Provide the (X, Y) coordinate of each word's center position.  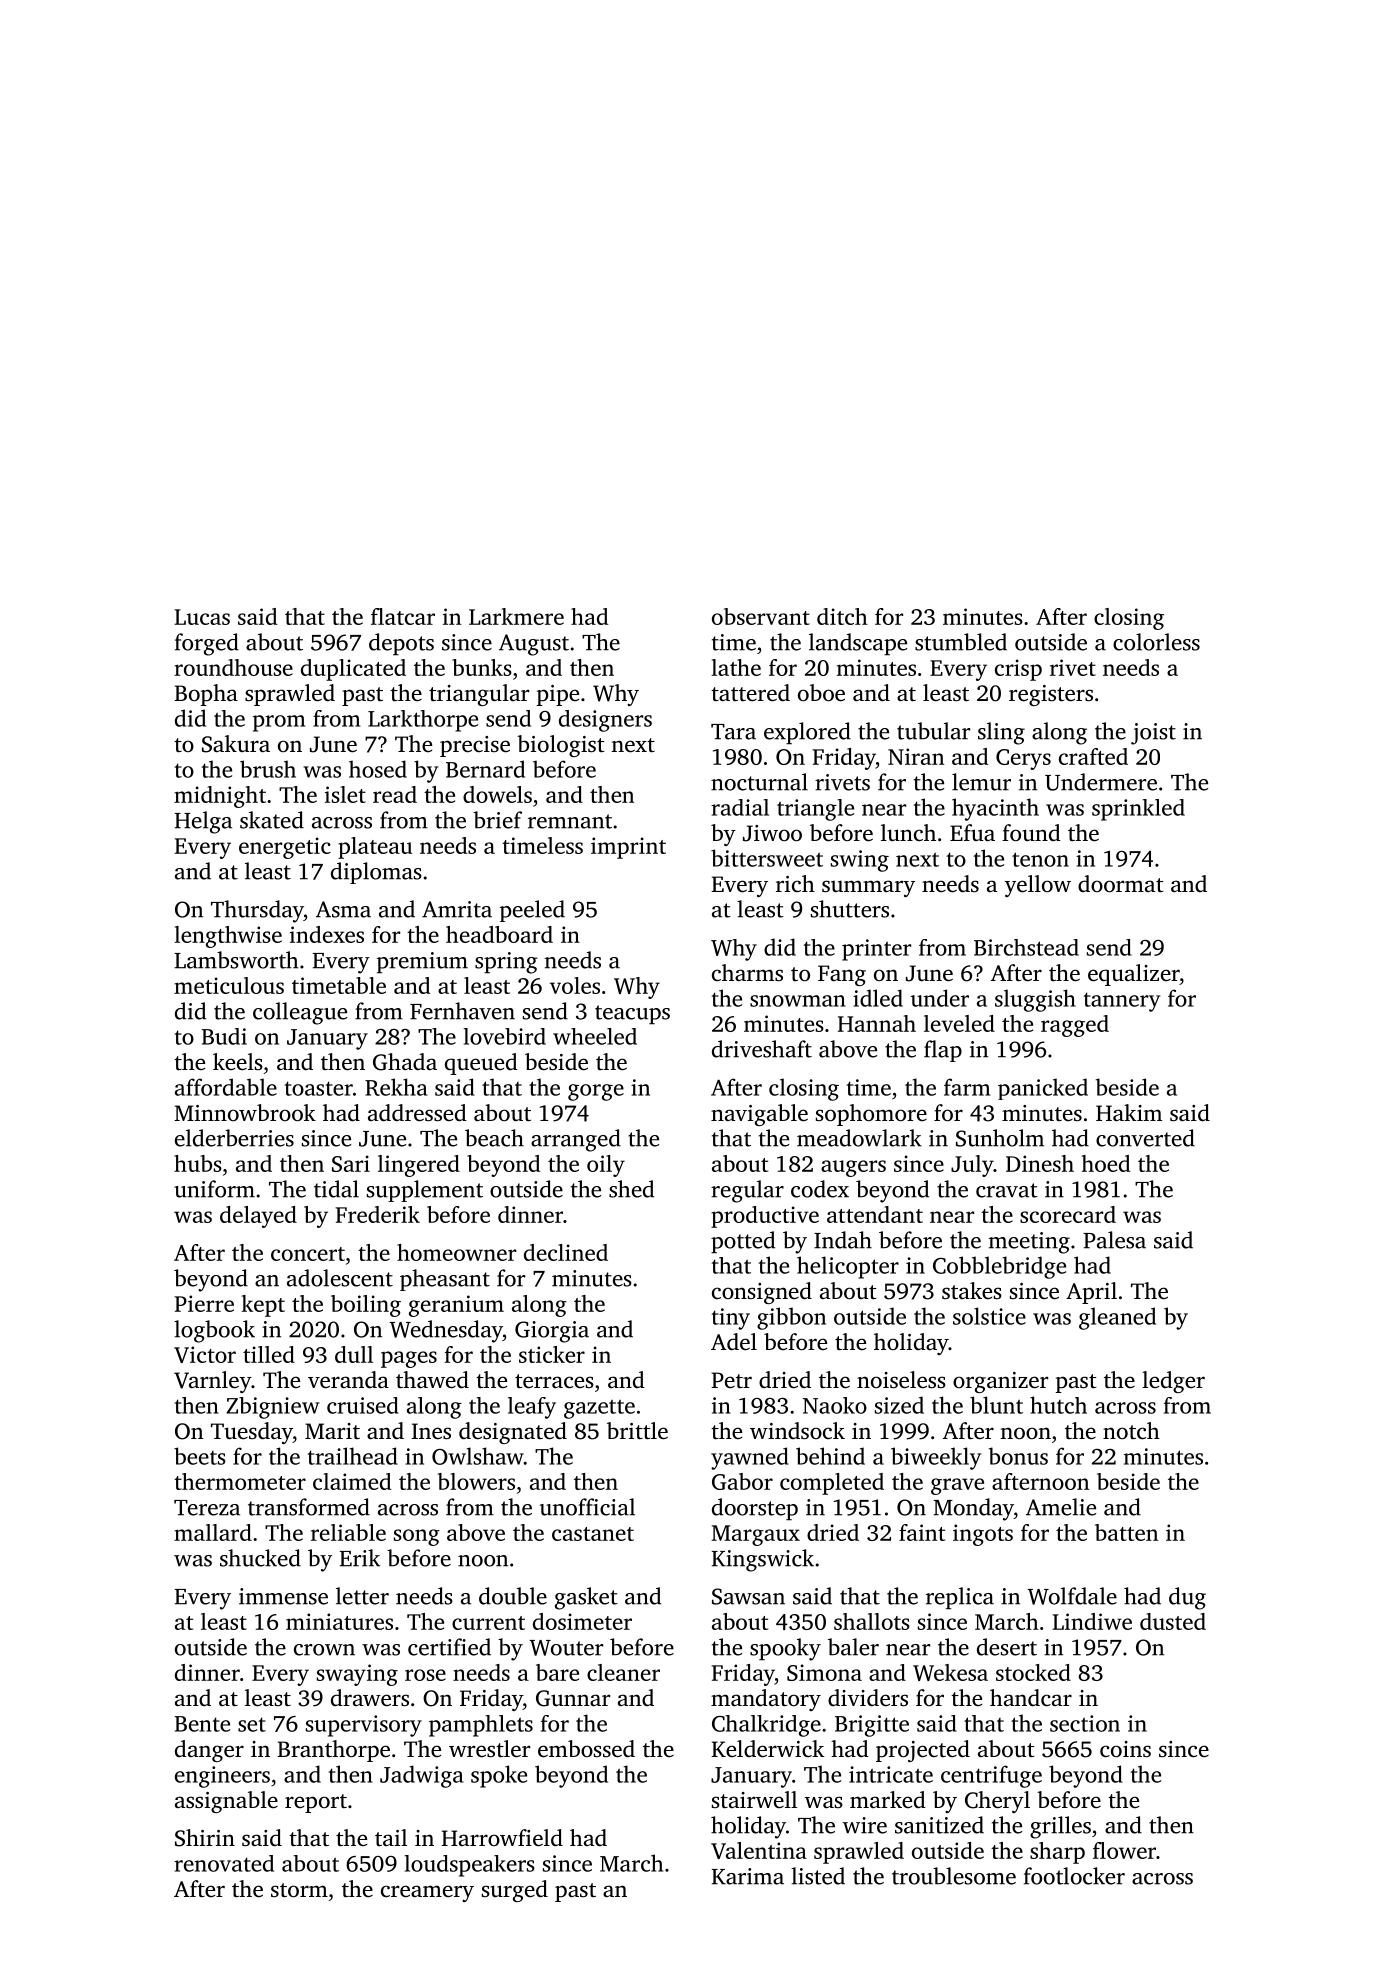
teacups (632, 1014)
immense (283, 1596)
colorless (1156, 642)
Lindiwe (1092, 1621)
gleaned (1117, 1318)
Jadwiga (422, 1776)
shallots (872, 1621)
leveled (959, 1023)
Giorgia (552, 1332)
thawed (432, 1380)
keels (238, 1061)
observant (761, 616)
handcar (1031, 1698)
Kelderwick (767, 1749)
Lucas (202, 617)
